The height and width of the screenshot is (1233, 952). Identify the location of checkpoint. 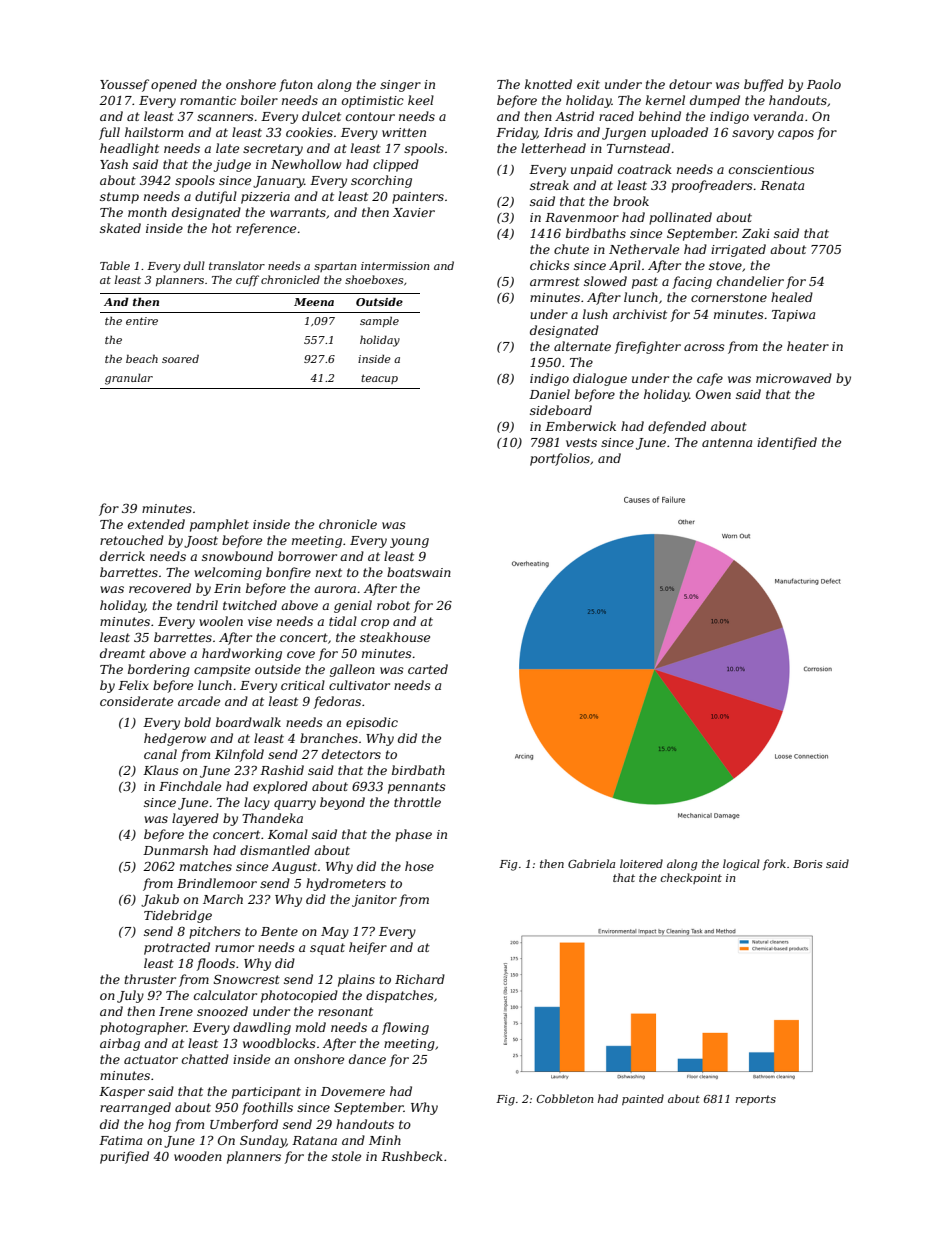
(691, 878).
